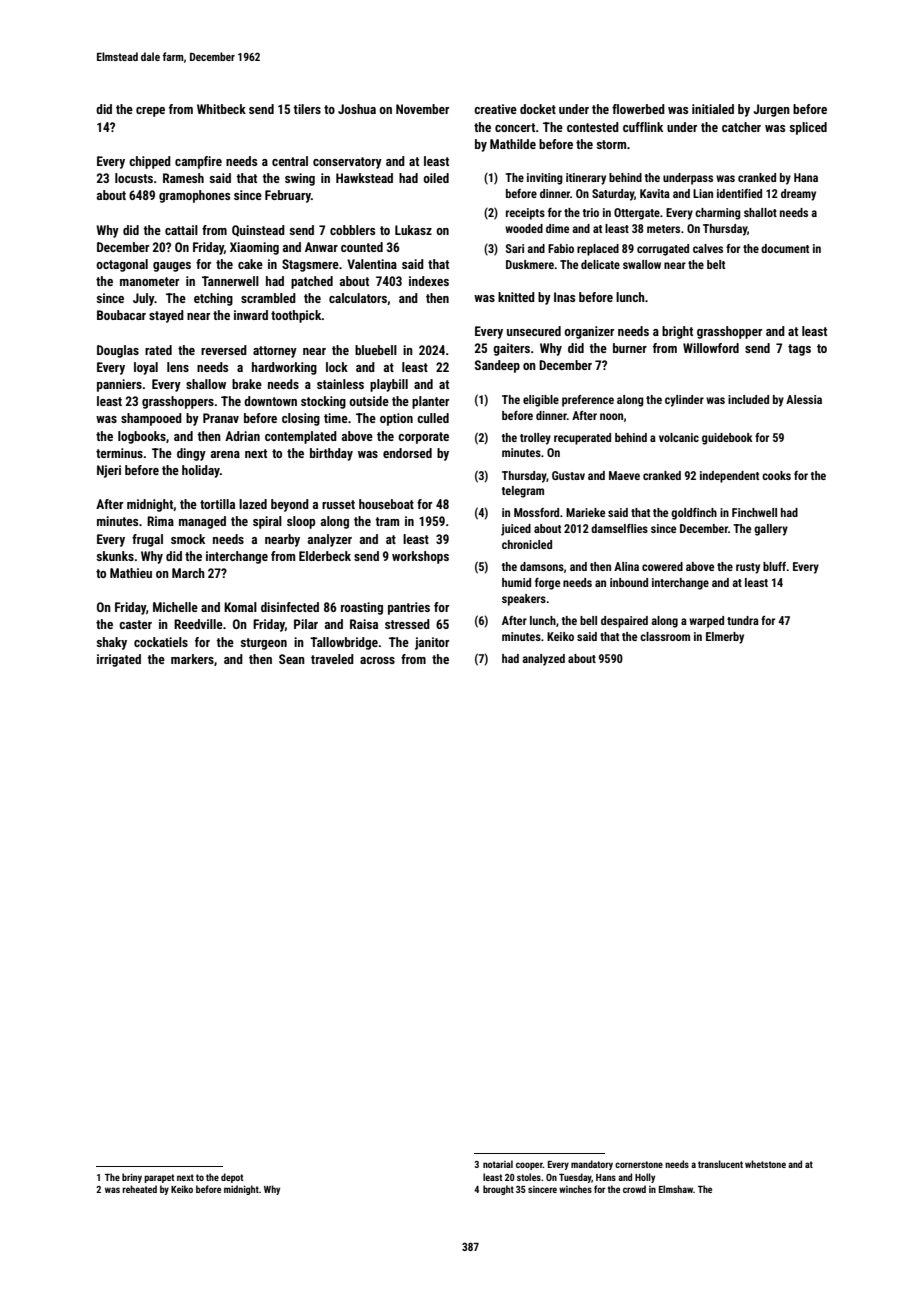 Image resolution: width=924 pixels, height=1308 pixels. I want to click on across, so click(377, 660).
